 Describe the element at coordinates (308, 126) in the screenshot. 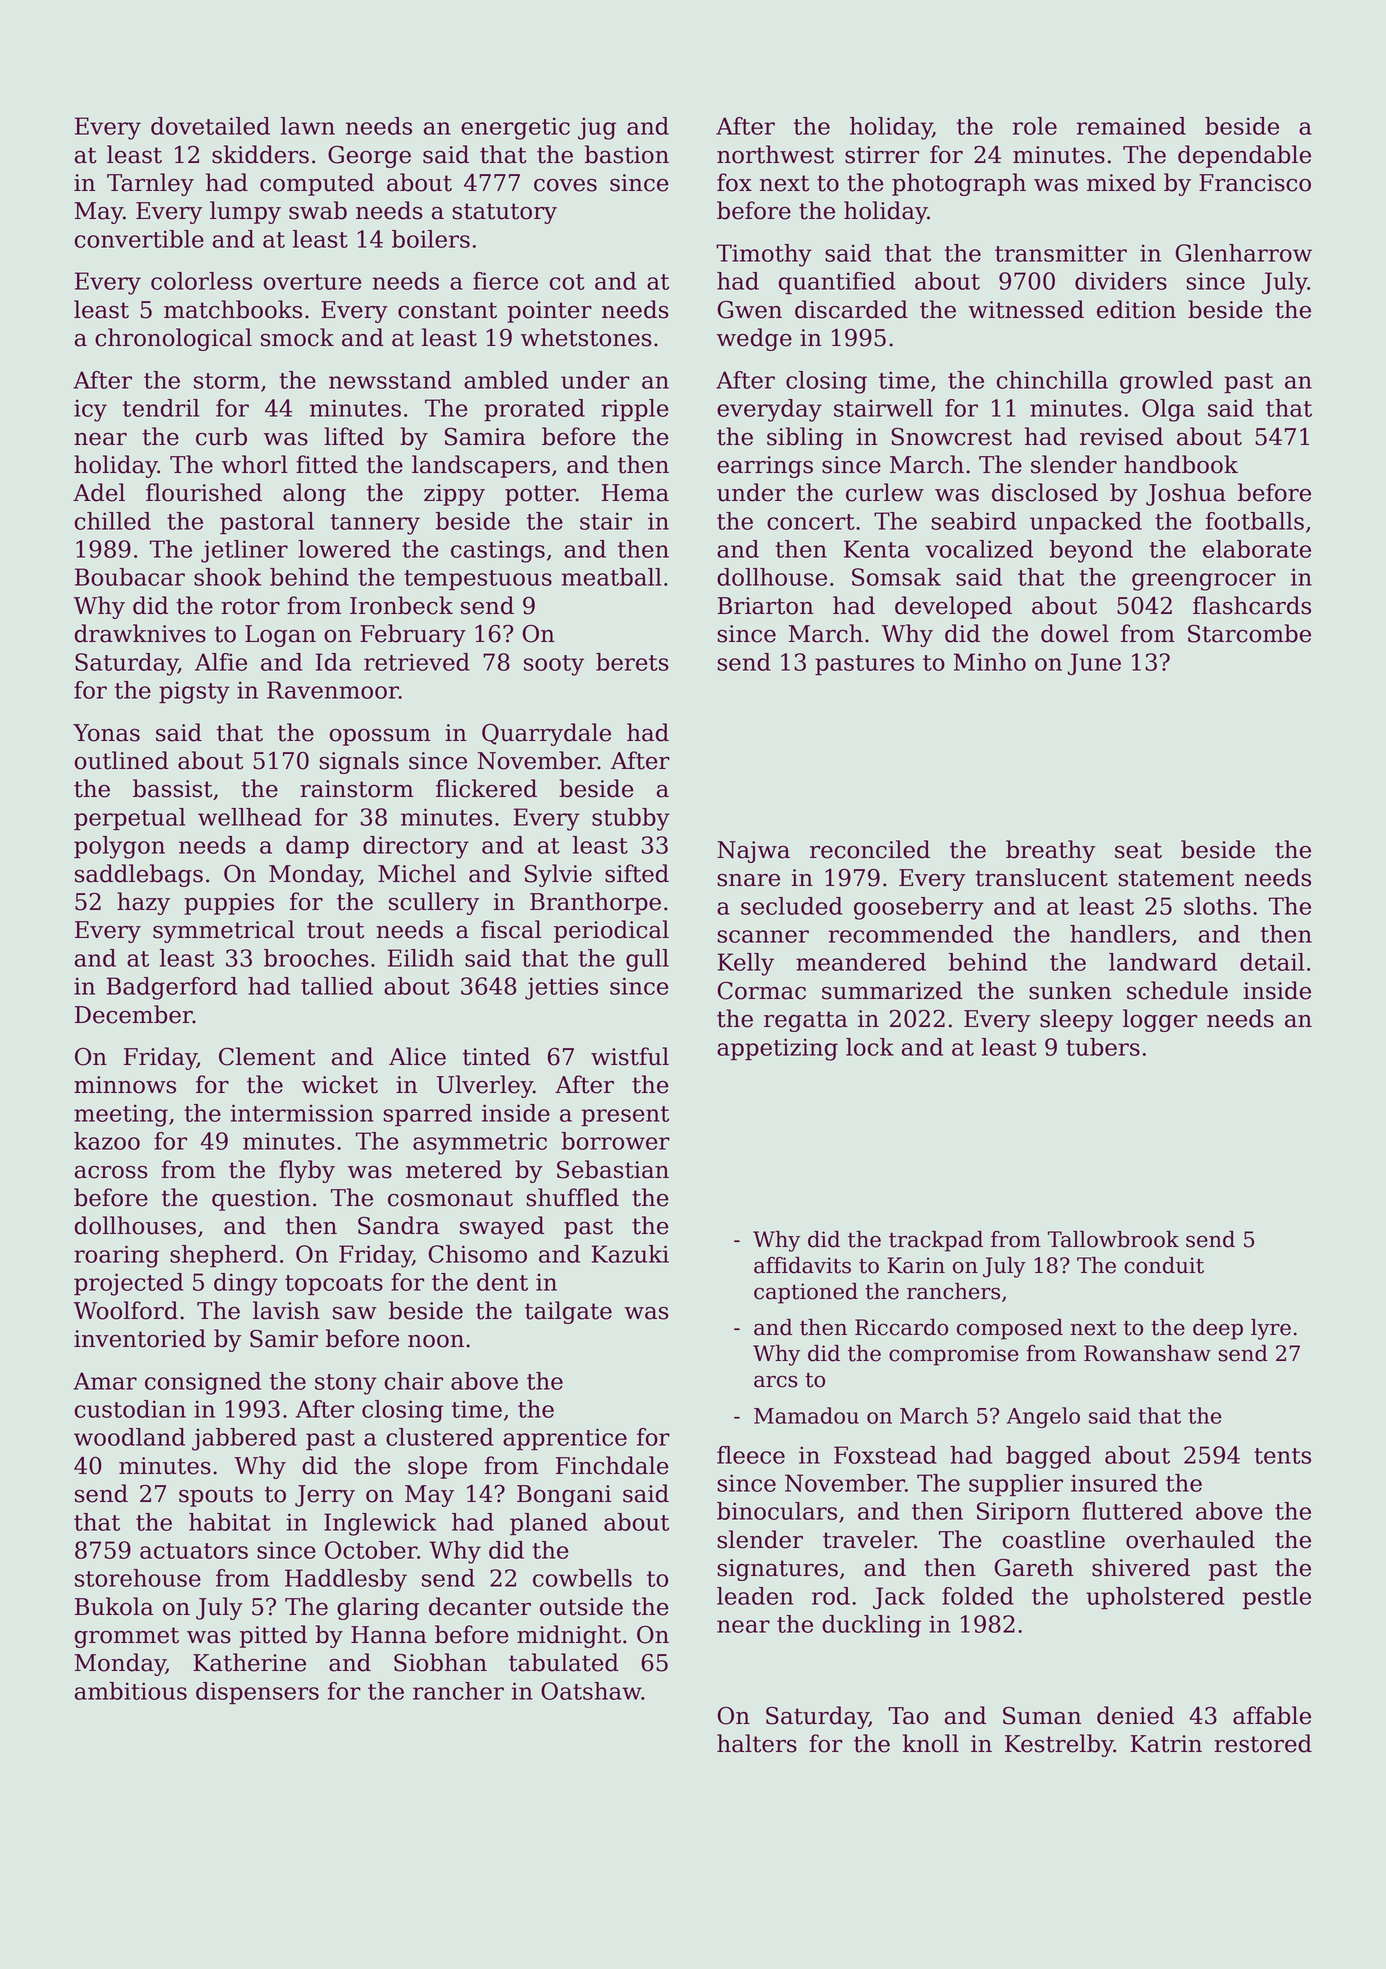

I see `lawn` at that location.
